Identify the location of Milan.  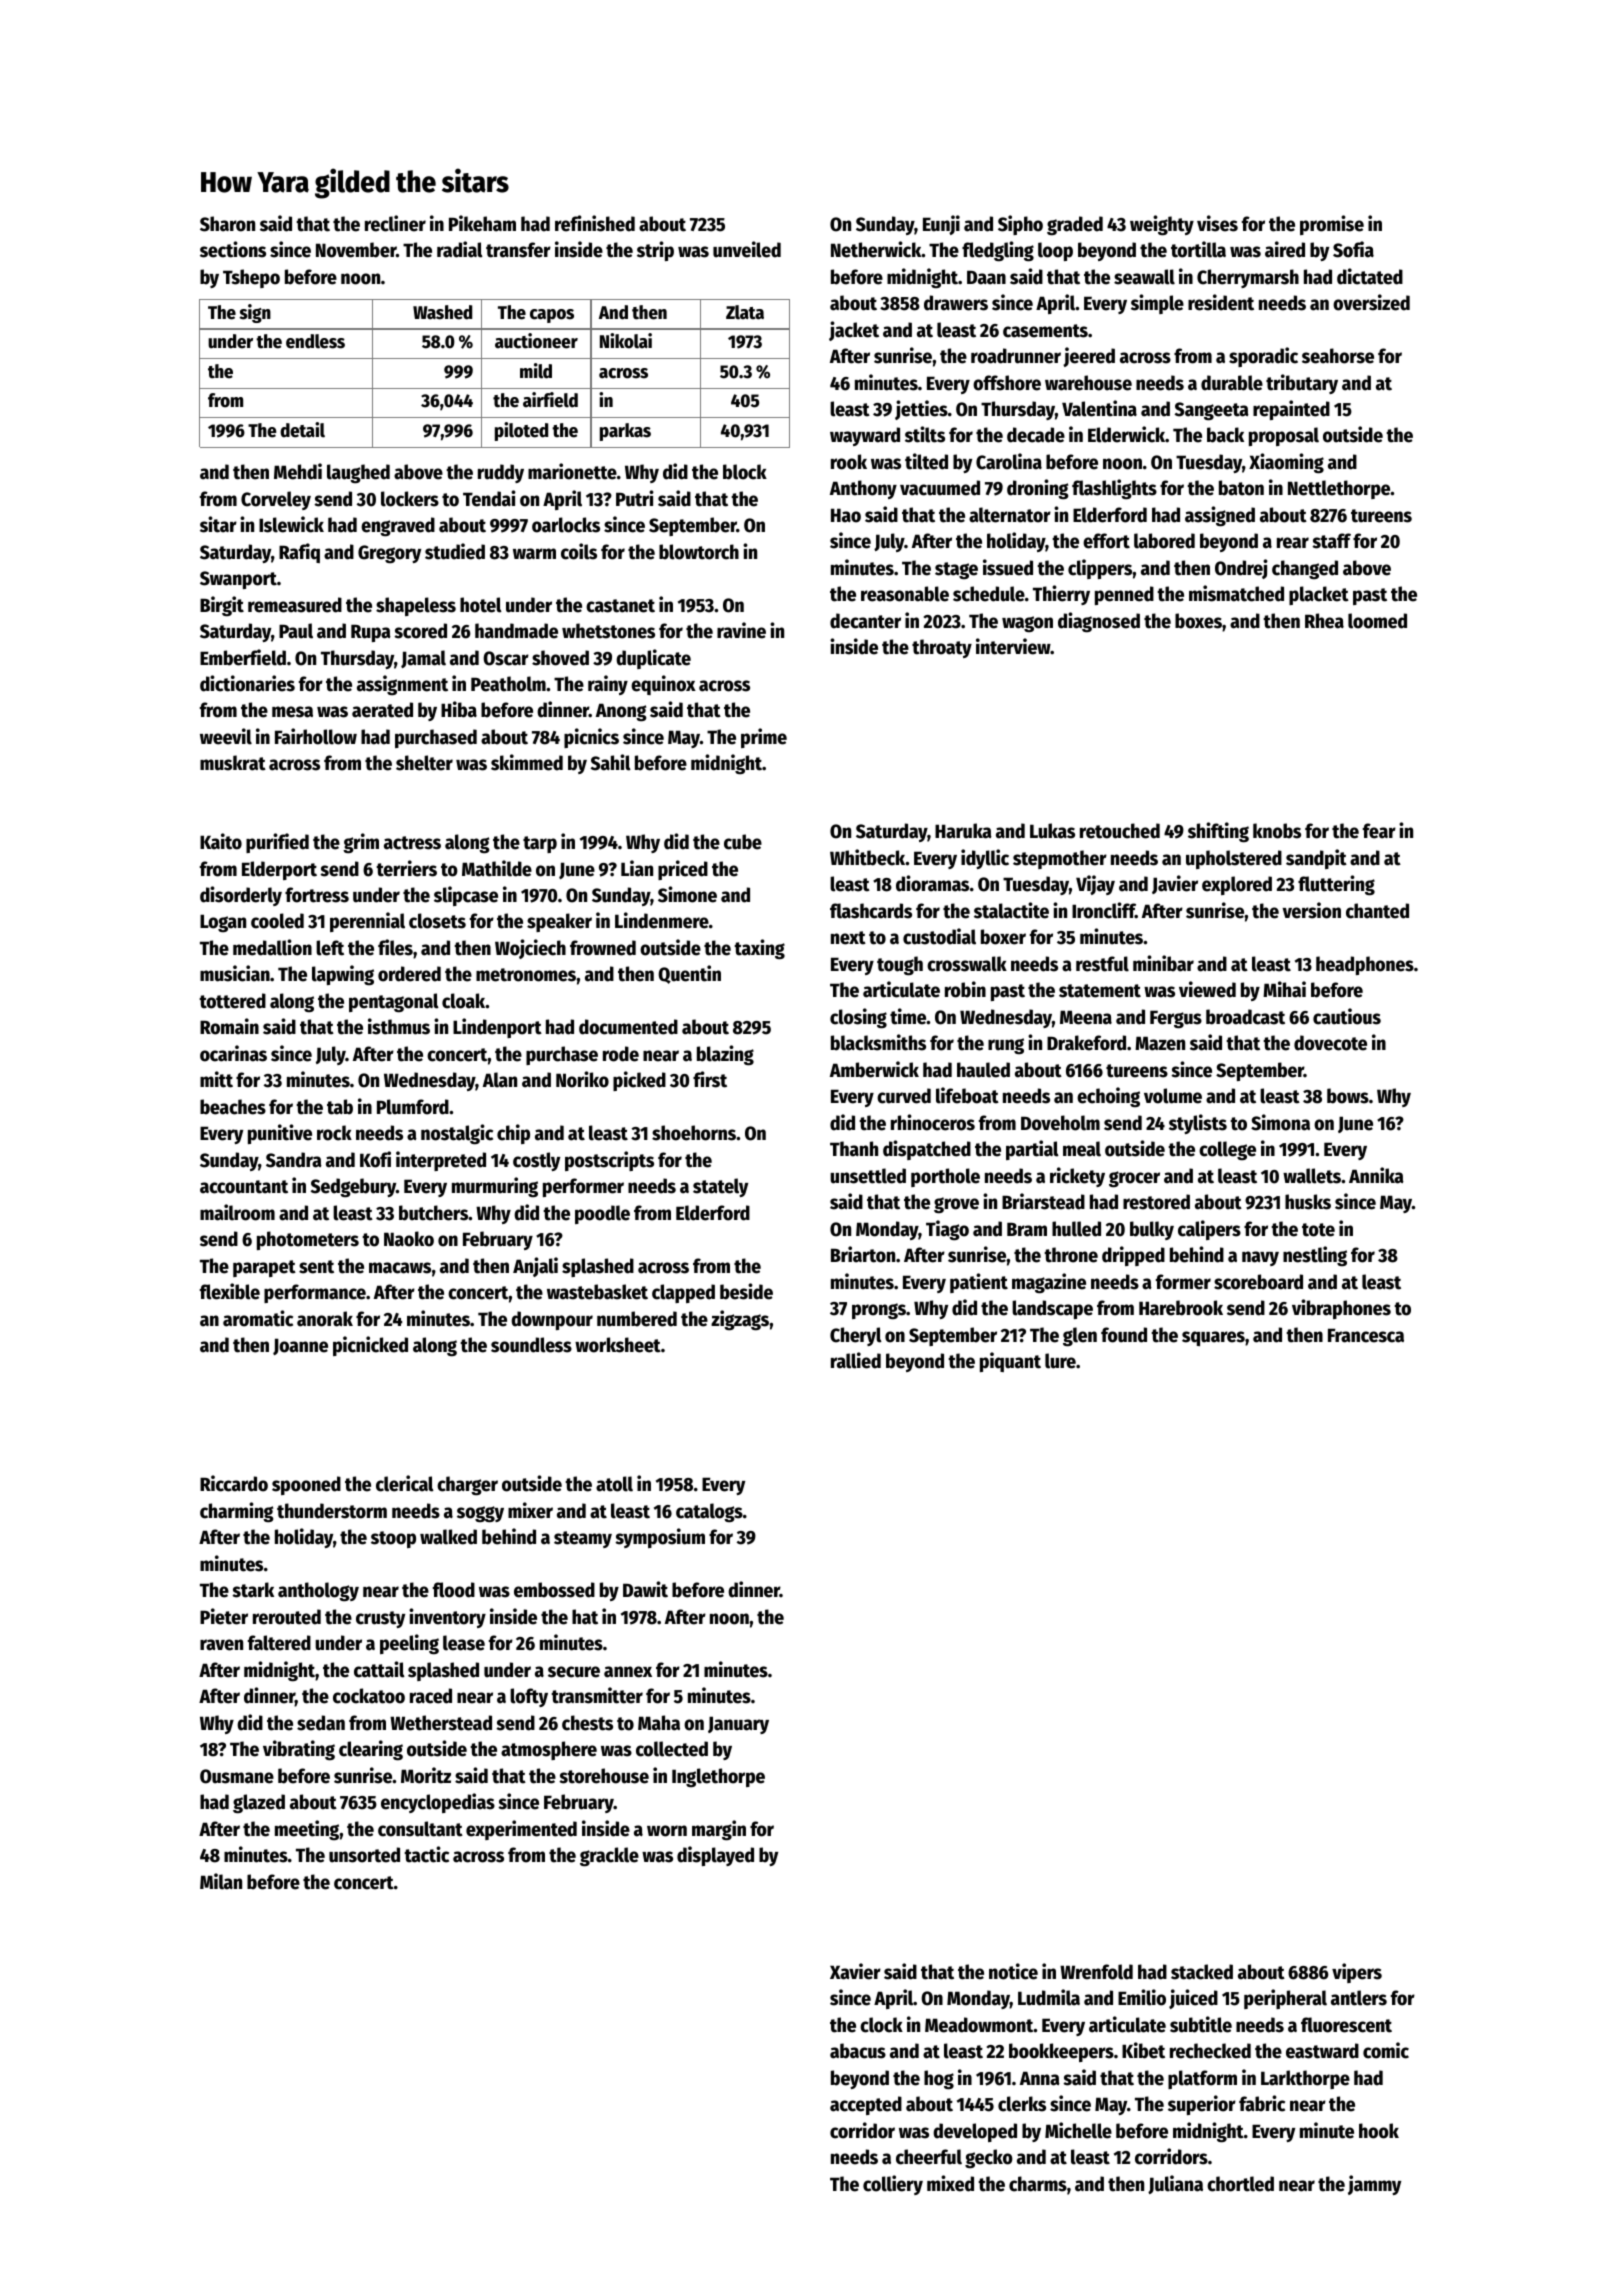
(221, 1881).
